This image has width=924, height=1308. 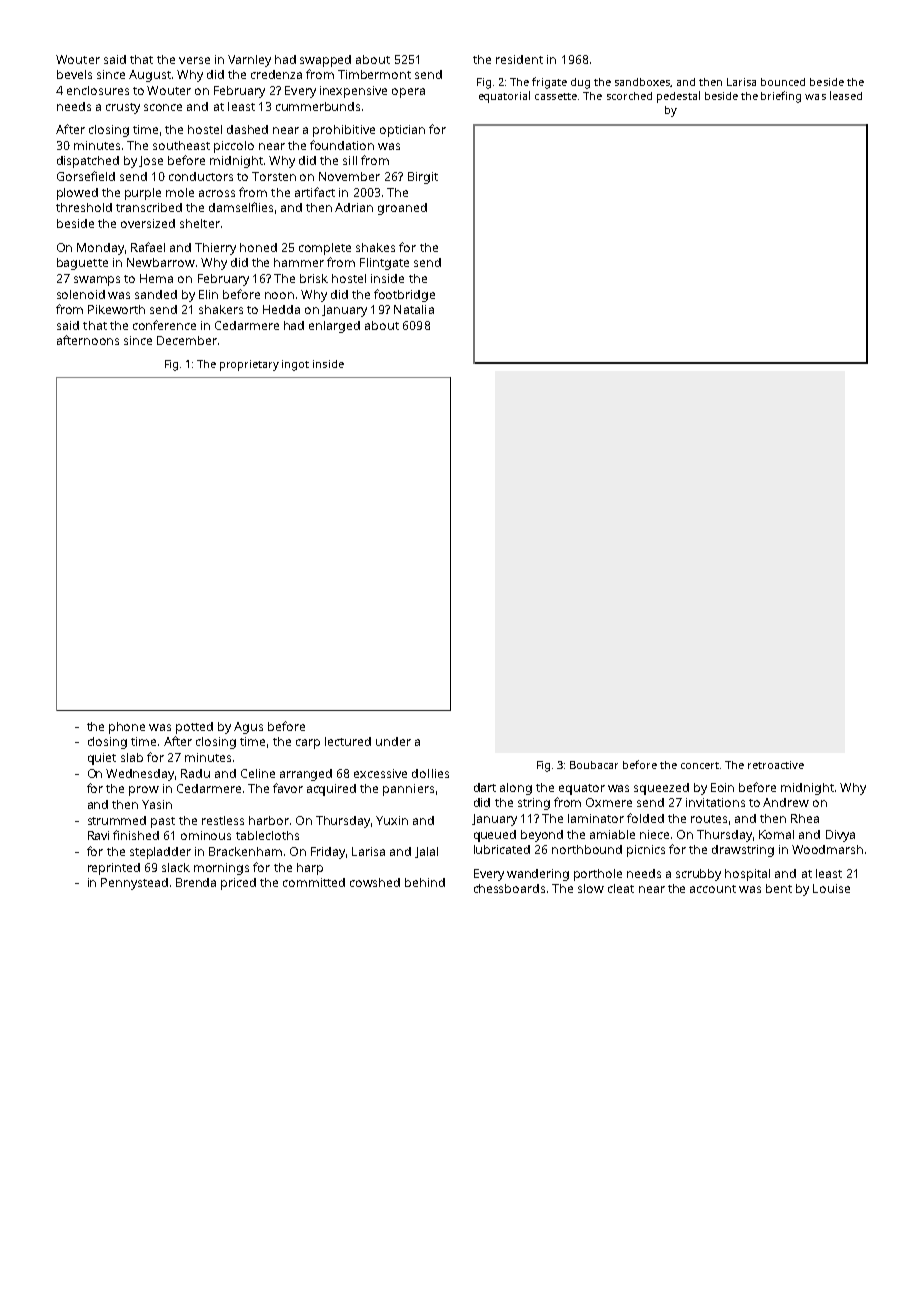 I want to click on under, so click(x=393, y=741).
